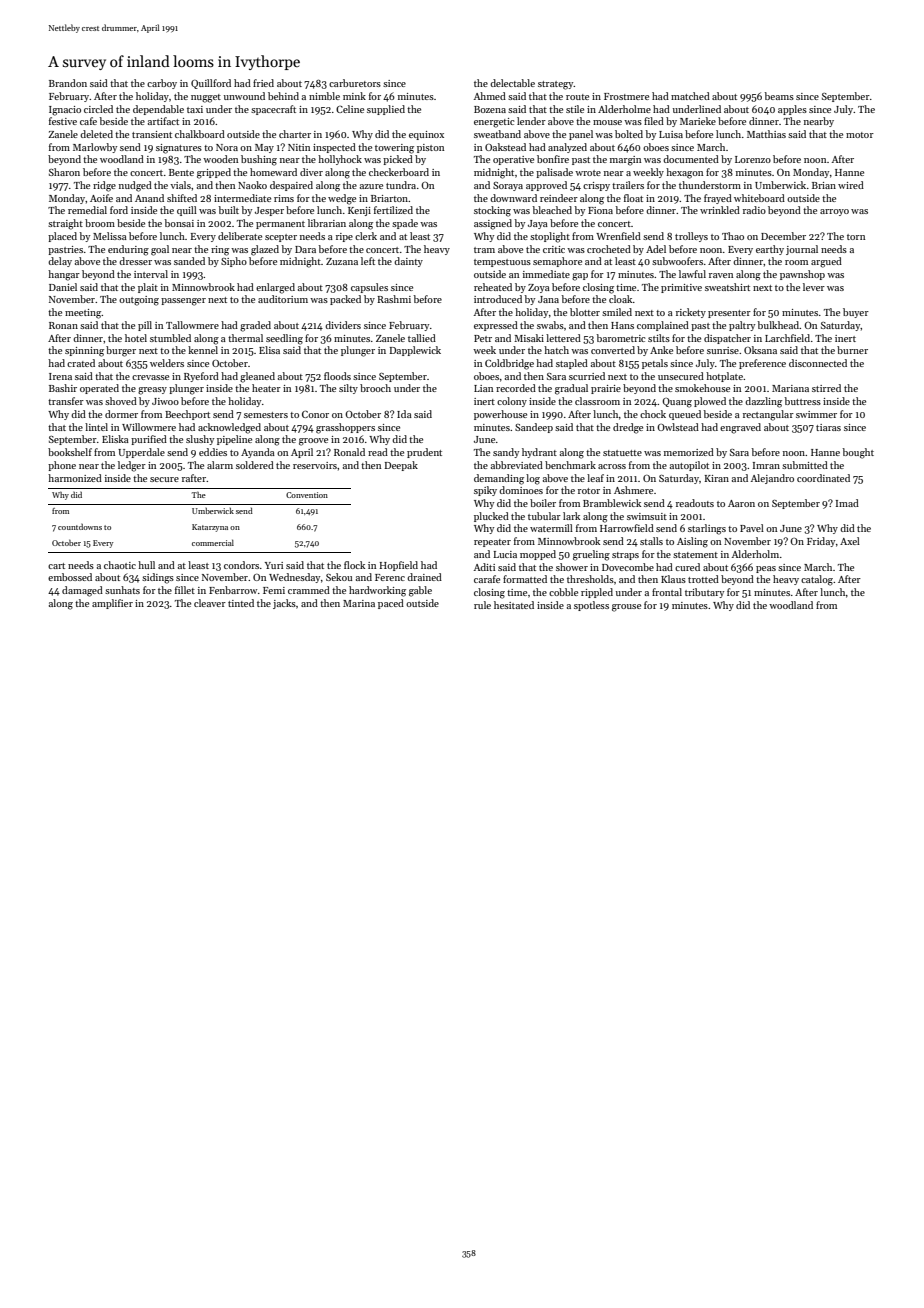 Image resolution: width=924 pixels, height=1308 pixels. Describe the element at coordinates (792, 110) in the screenshot. I see `apples` at that location.
